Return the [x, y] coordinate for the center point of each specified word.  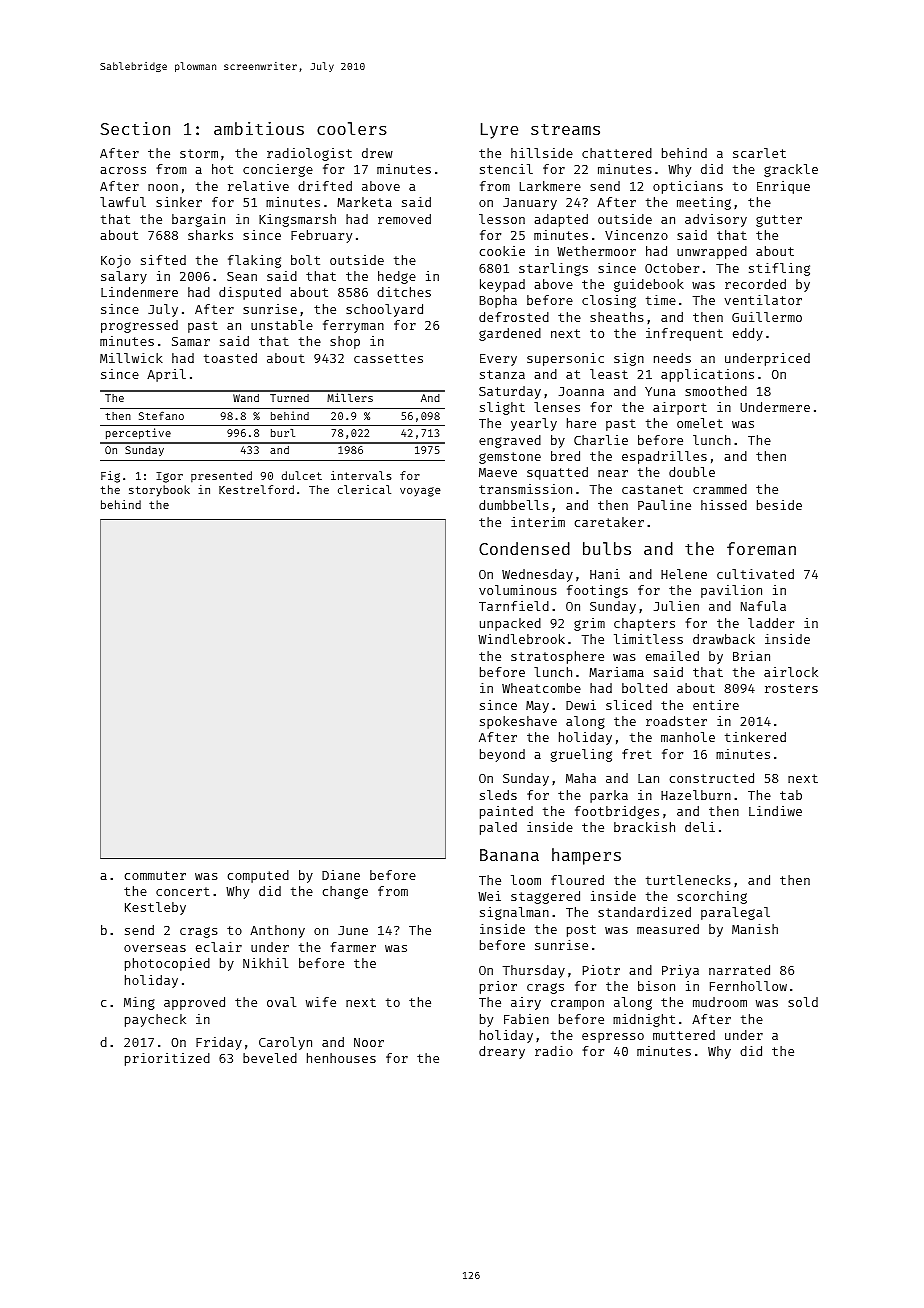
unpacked [510, 624]
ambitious [259, 128]
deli [700, 827]
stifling [779, 269]
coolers [352, 128]
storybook [159, 491]
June [353, 930]
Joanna [581, 391]
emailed [672, 656]
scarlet [759, 153]
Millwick [131, 358]
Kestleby [155, 908]
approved [194, 1003]
